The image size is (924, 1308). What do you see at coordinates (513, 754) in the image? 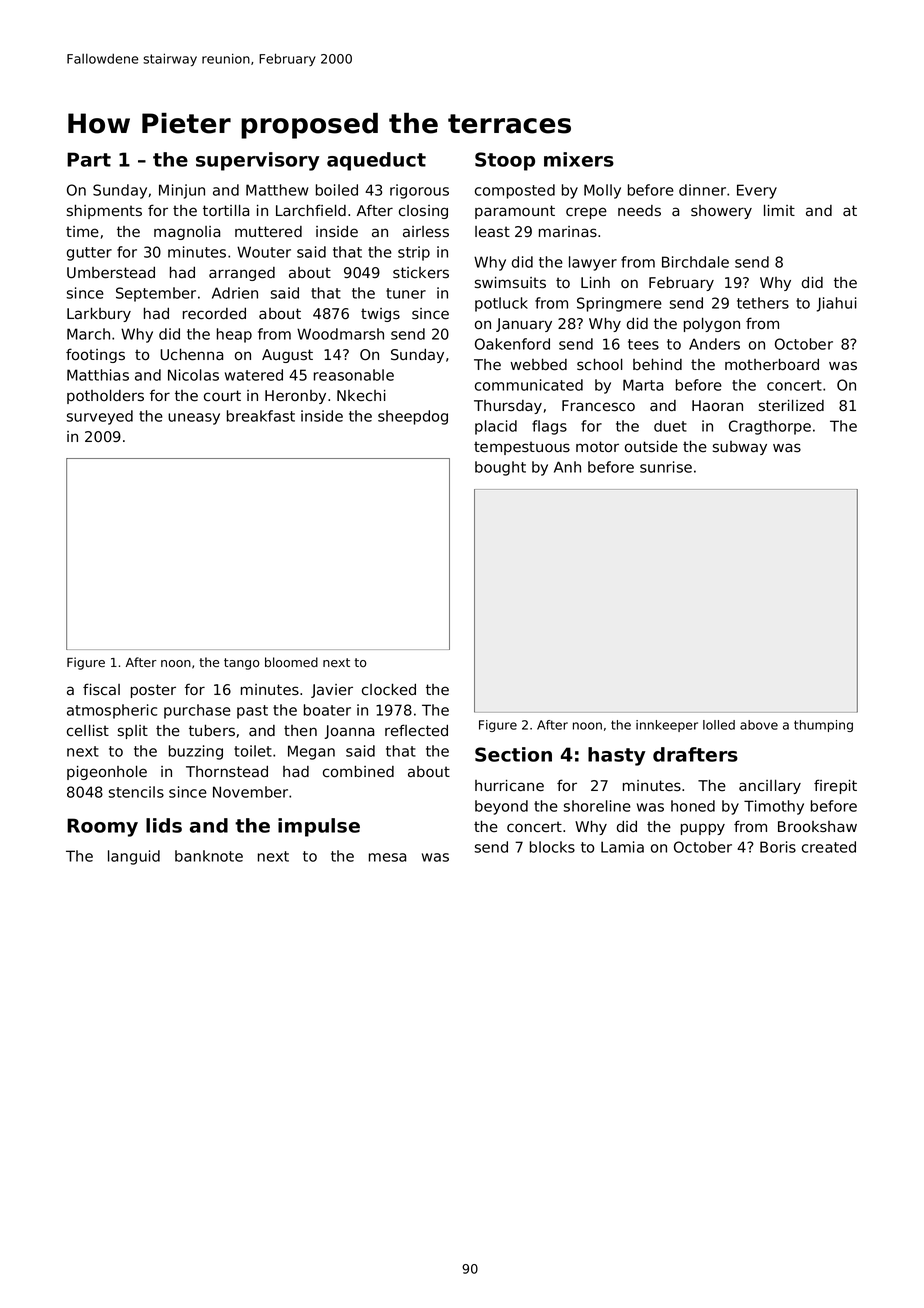
I see `Section` at bounding box center [513, 754].
